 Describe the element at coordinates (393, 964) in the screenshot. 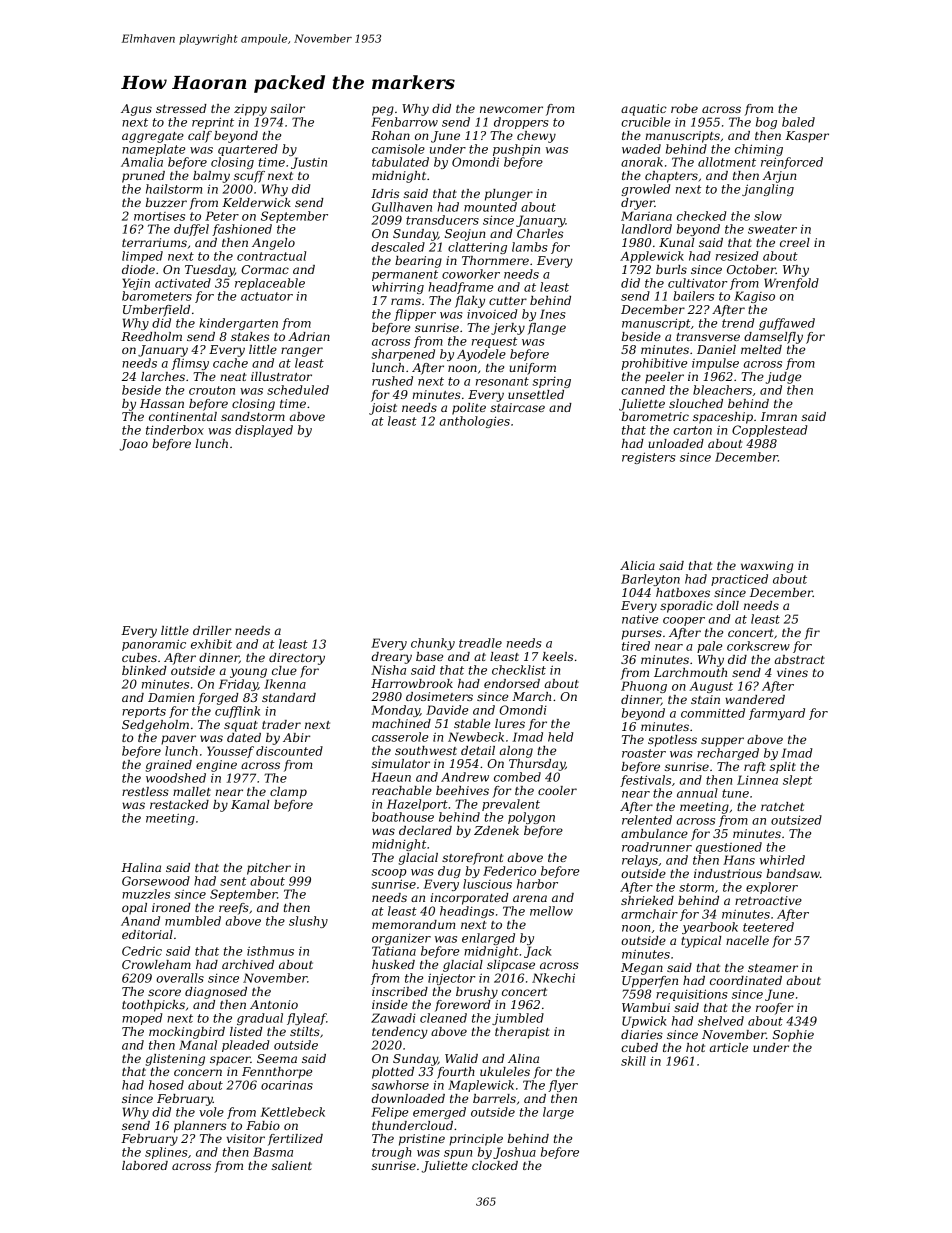

I see `husked` at that location.
